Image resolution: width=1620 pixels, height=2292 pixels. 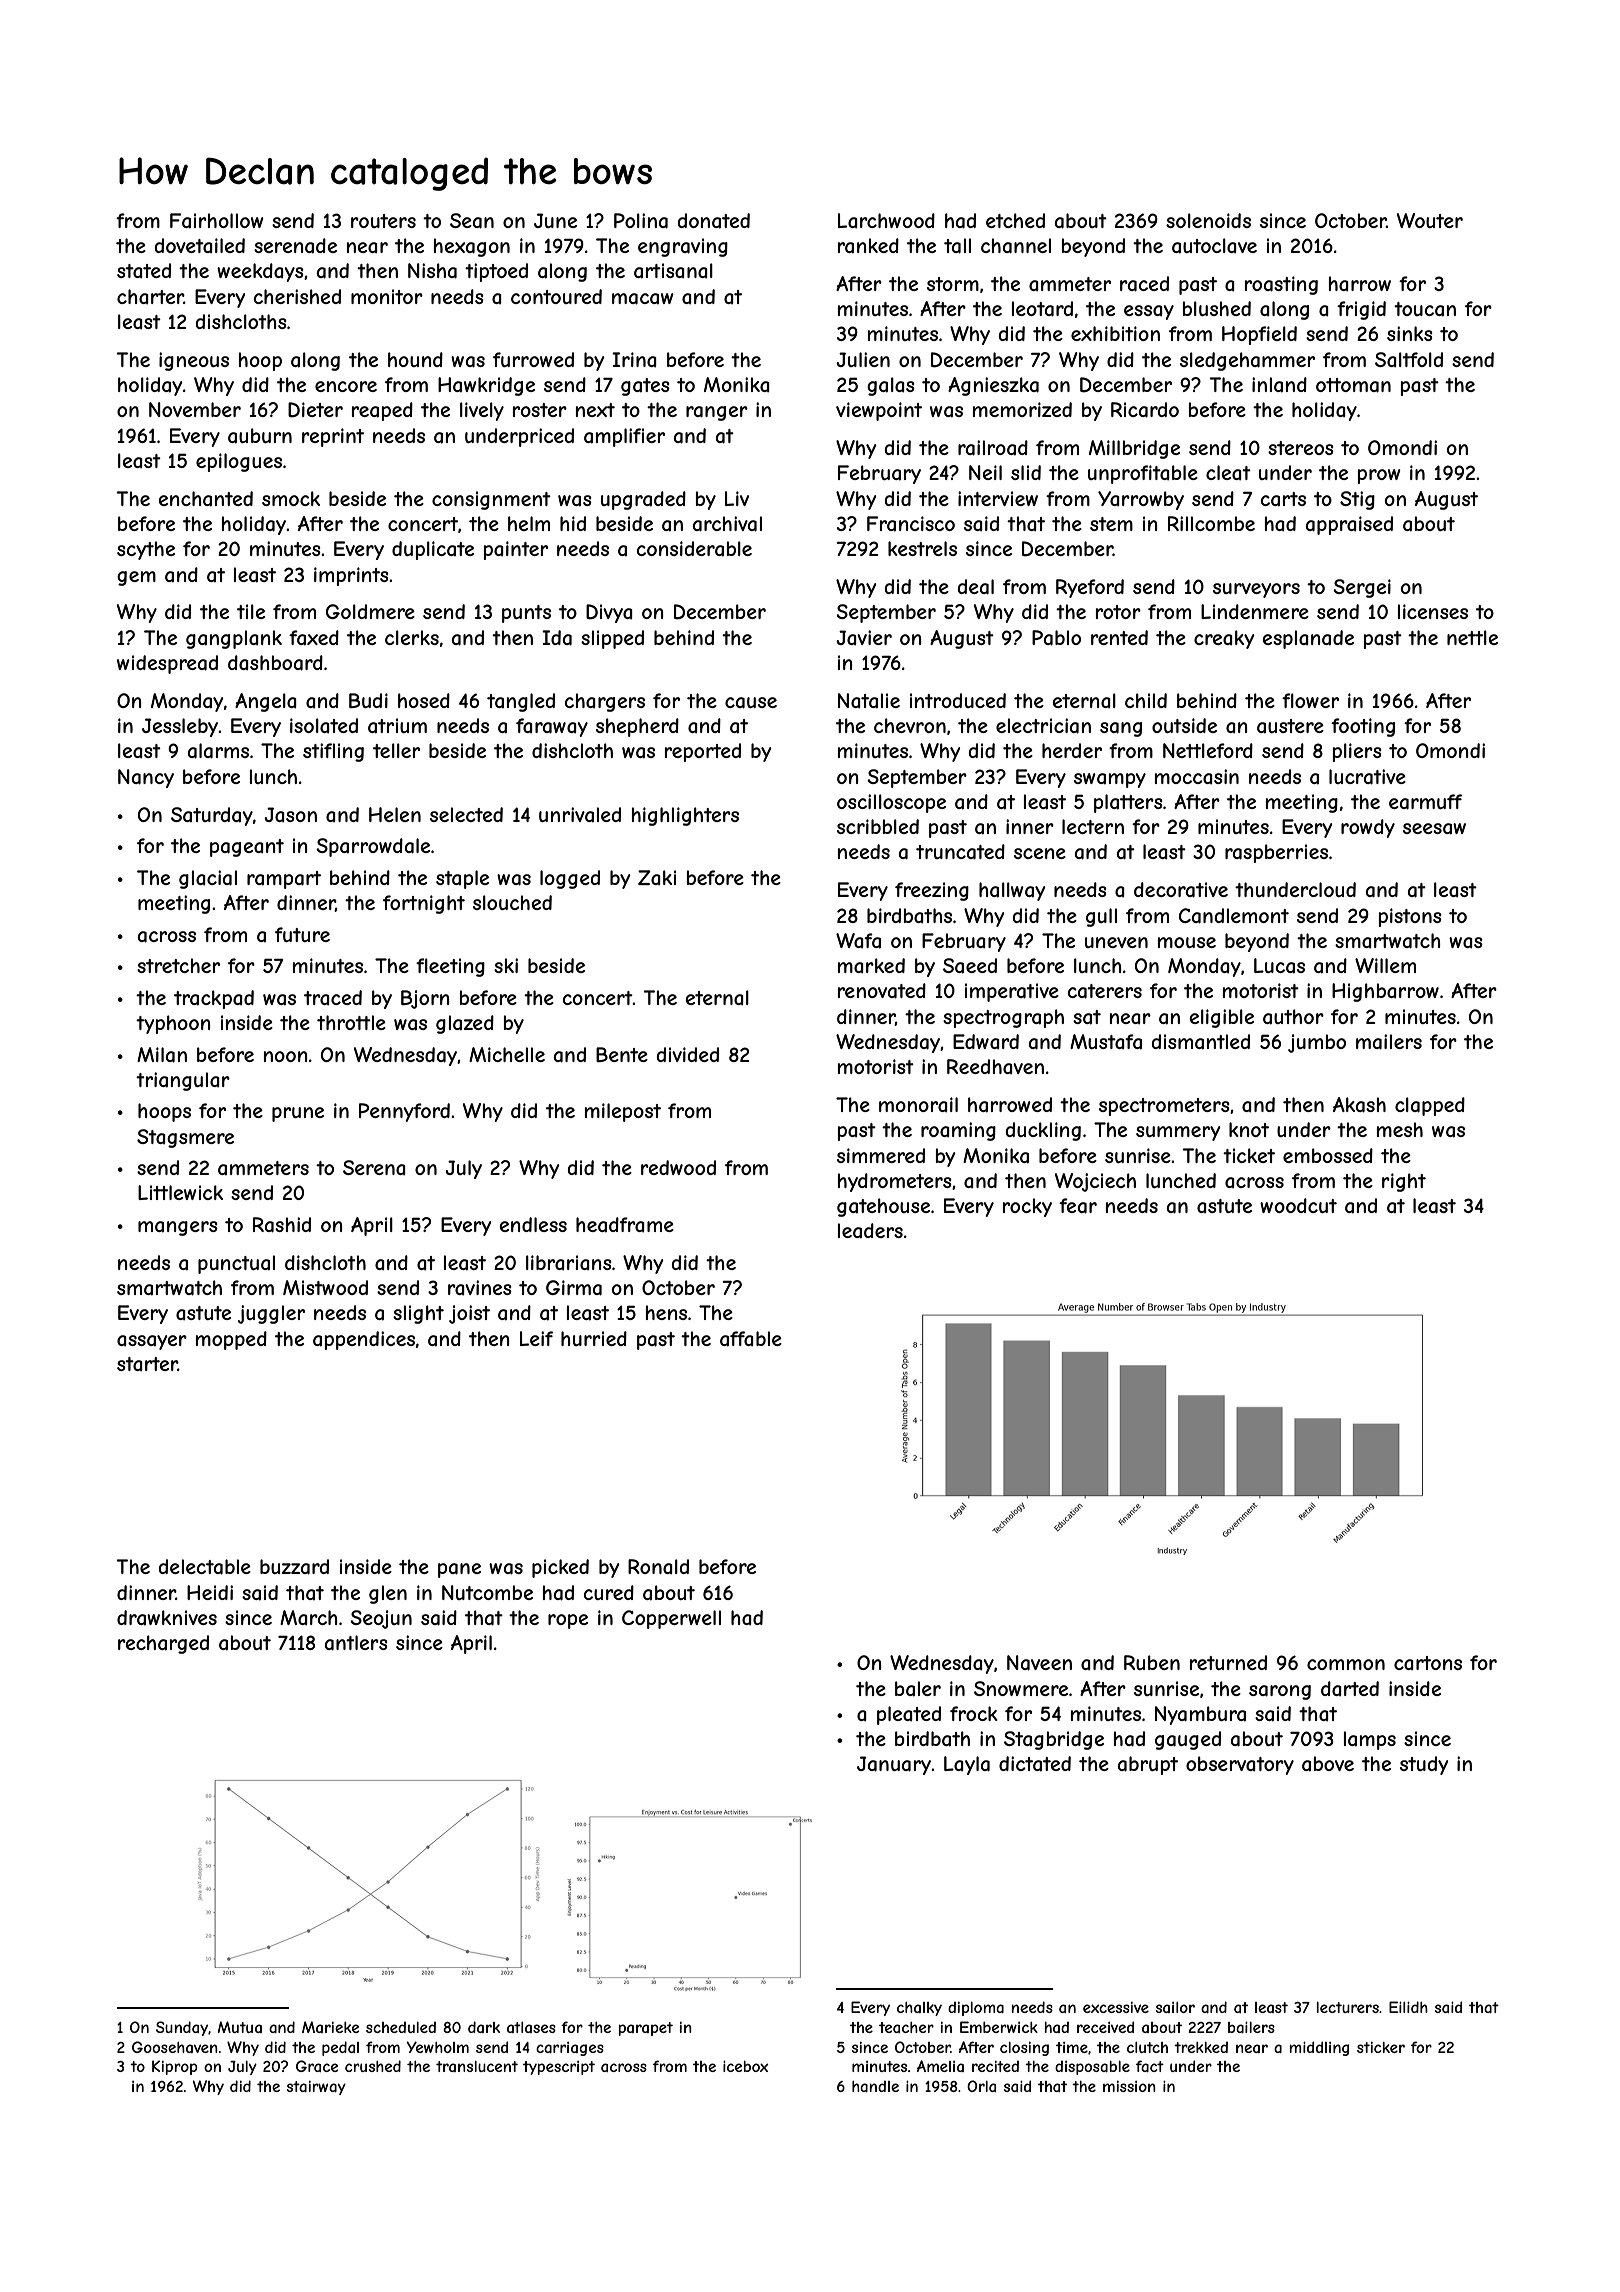 What do you see at coordinates (1078, 1206) in the page?
I see `fear` at bounding box center [1078, 1206].
